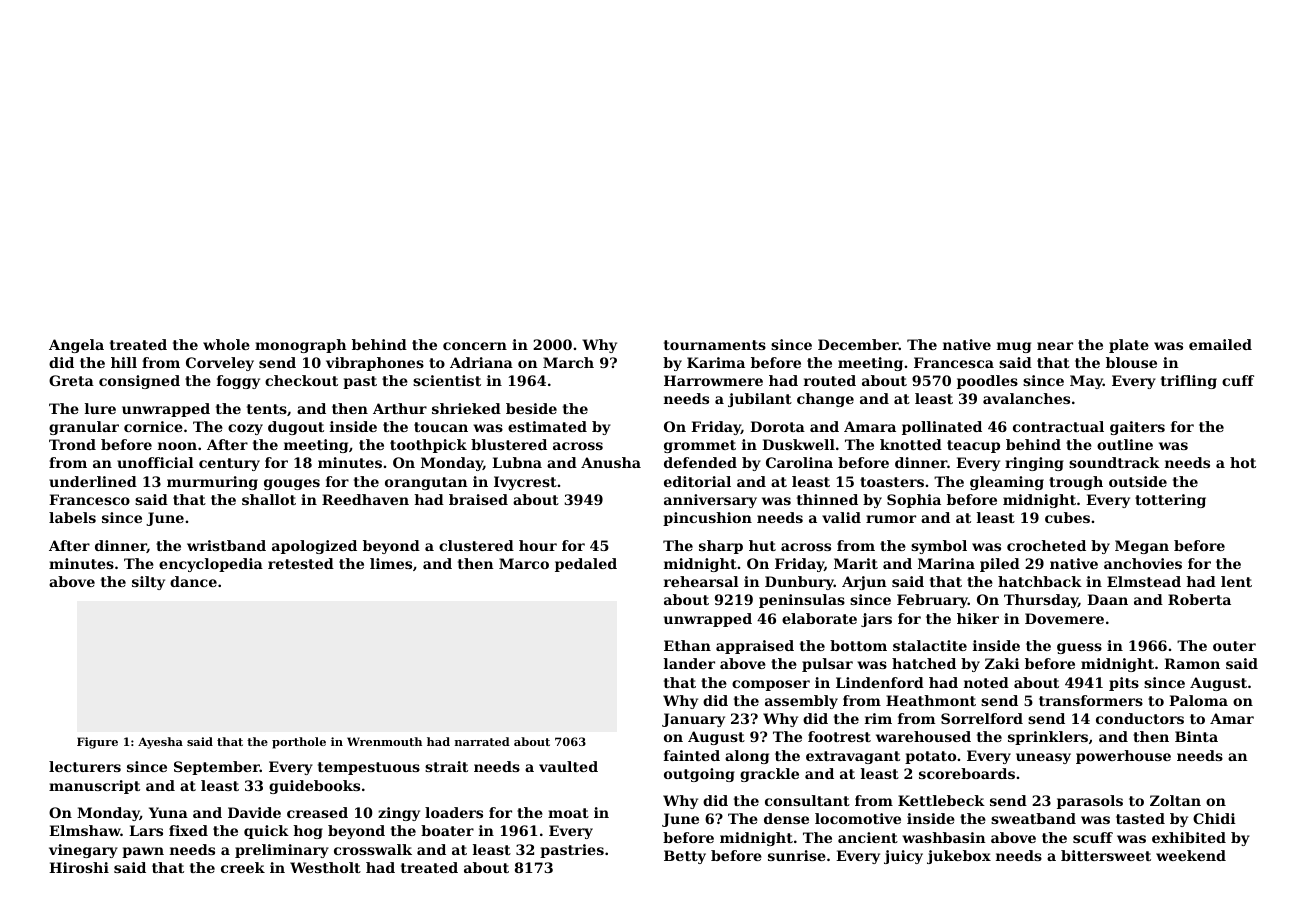 The height and width of the image is (924, 1308). What do you see at coordinates (384, 741) in the image?
I see `Wrenmouth` at bounding box center [384, 741].
